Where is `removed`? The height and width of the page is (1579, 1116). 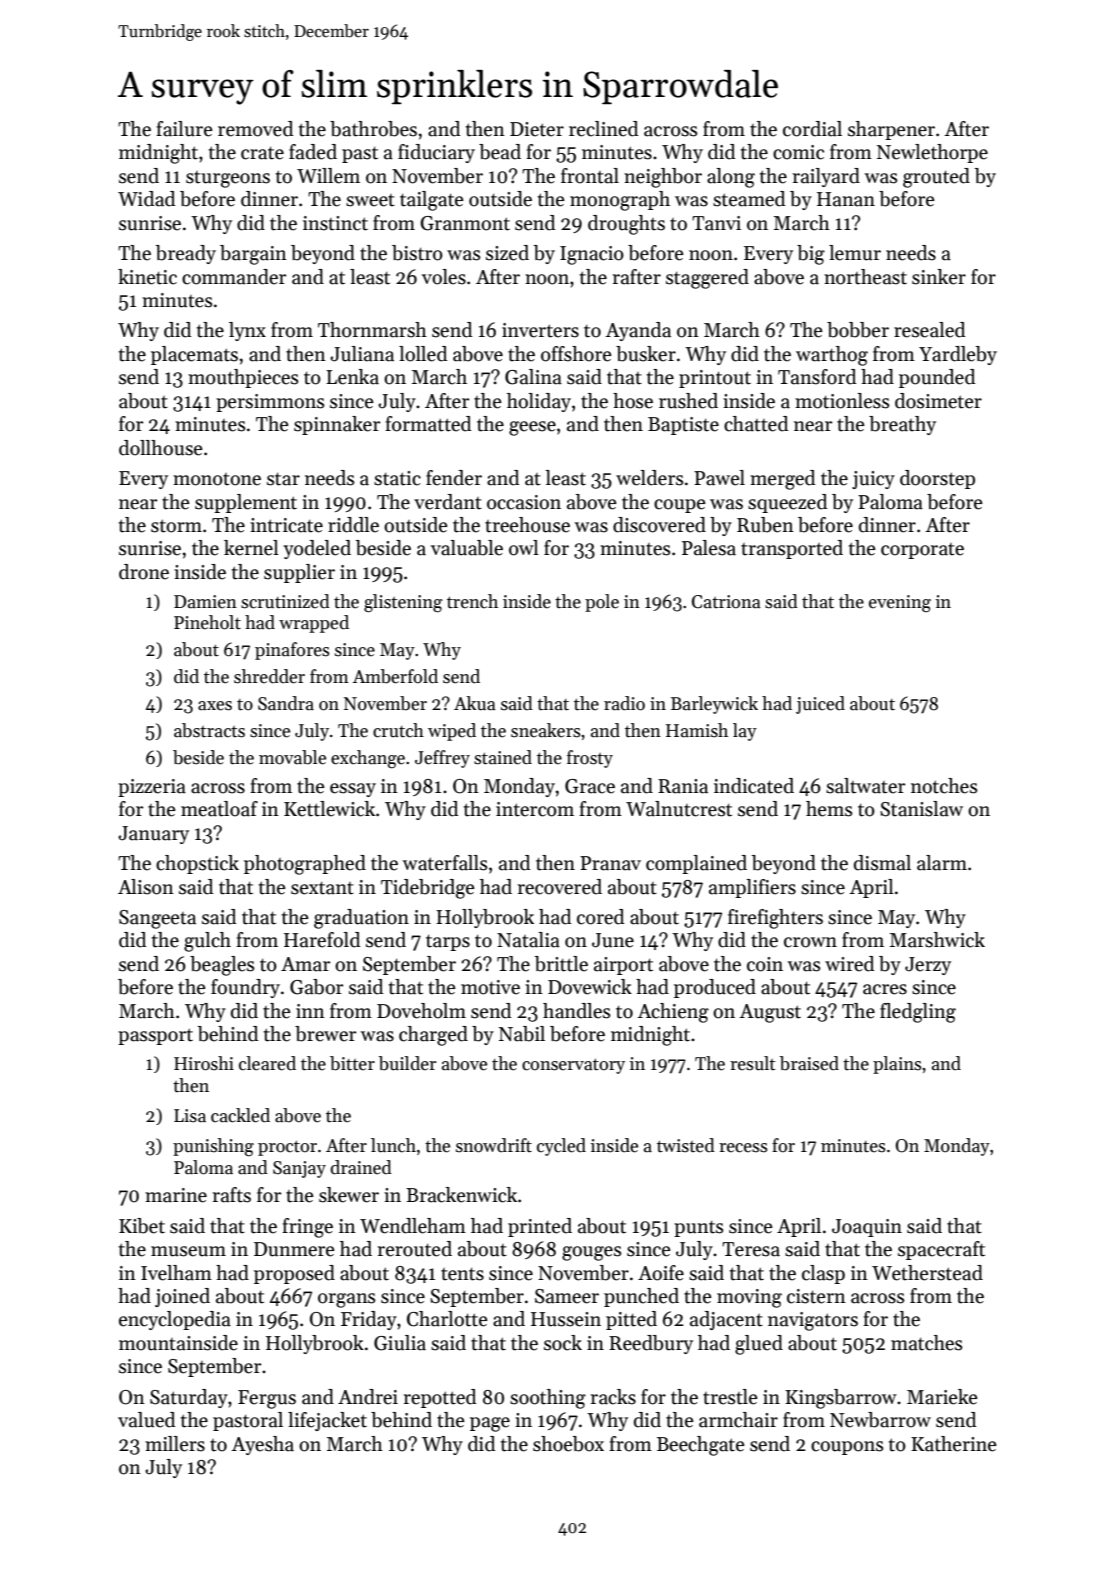 removed is located at coordinates (255, 129).
